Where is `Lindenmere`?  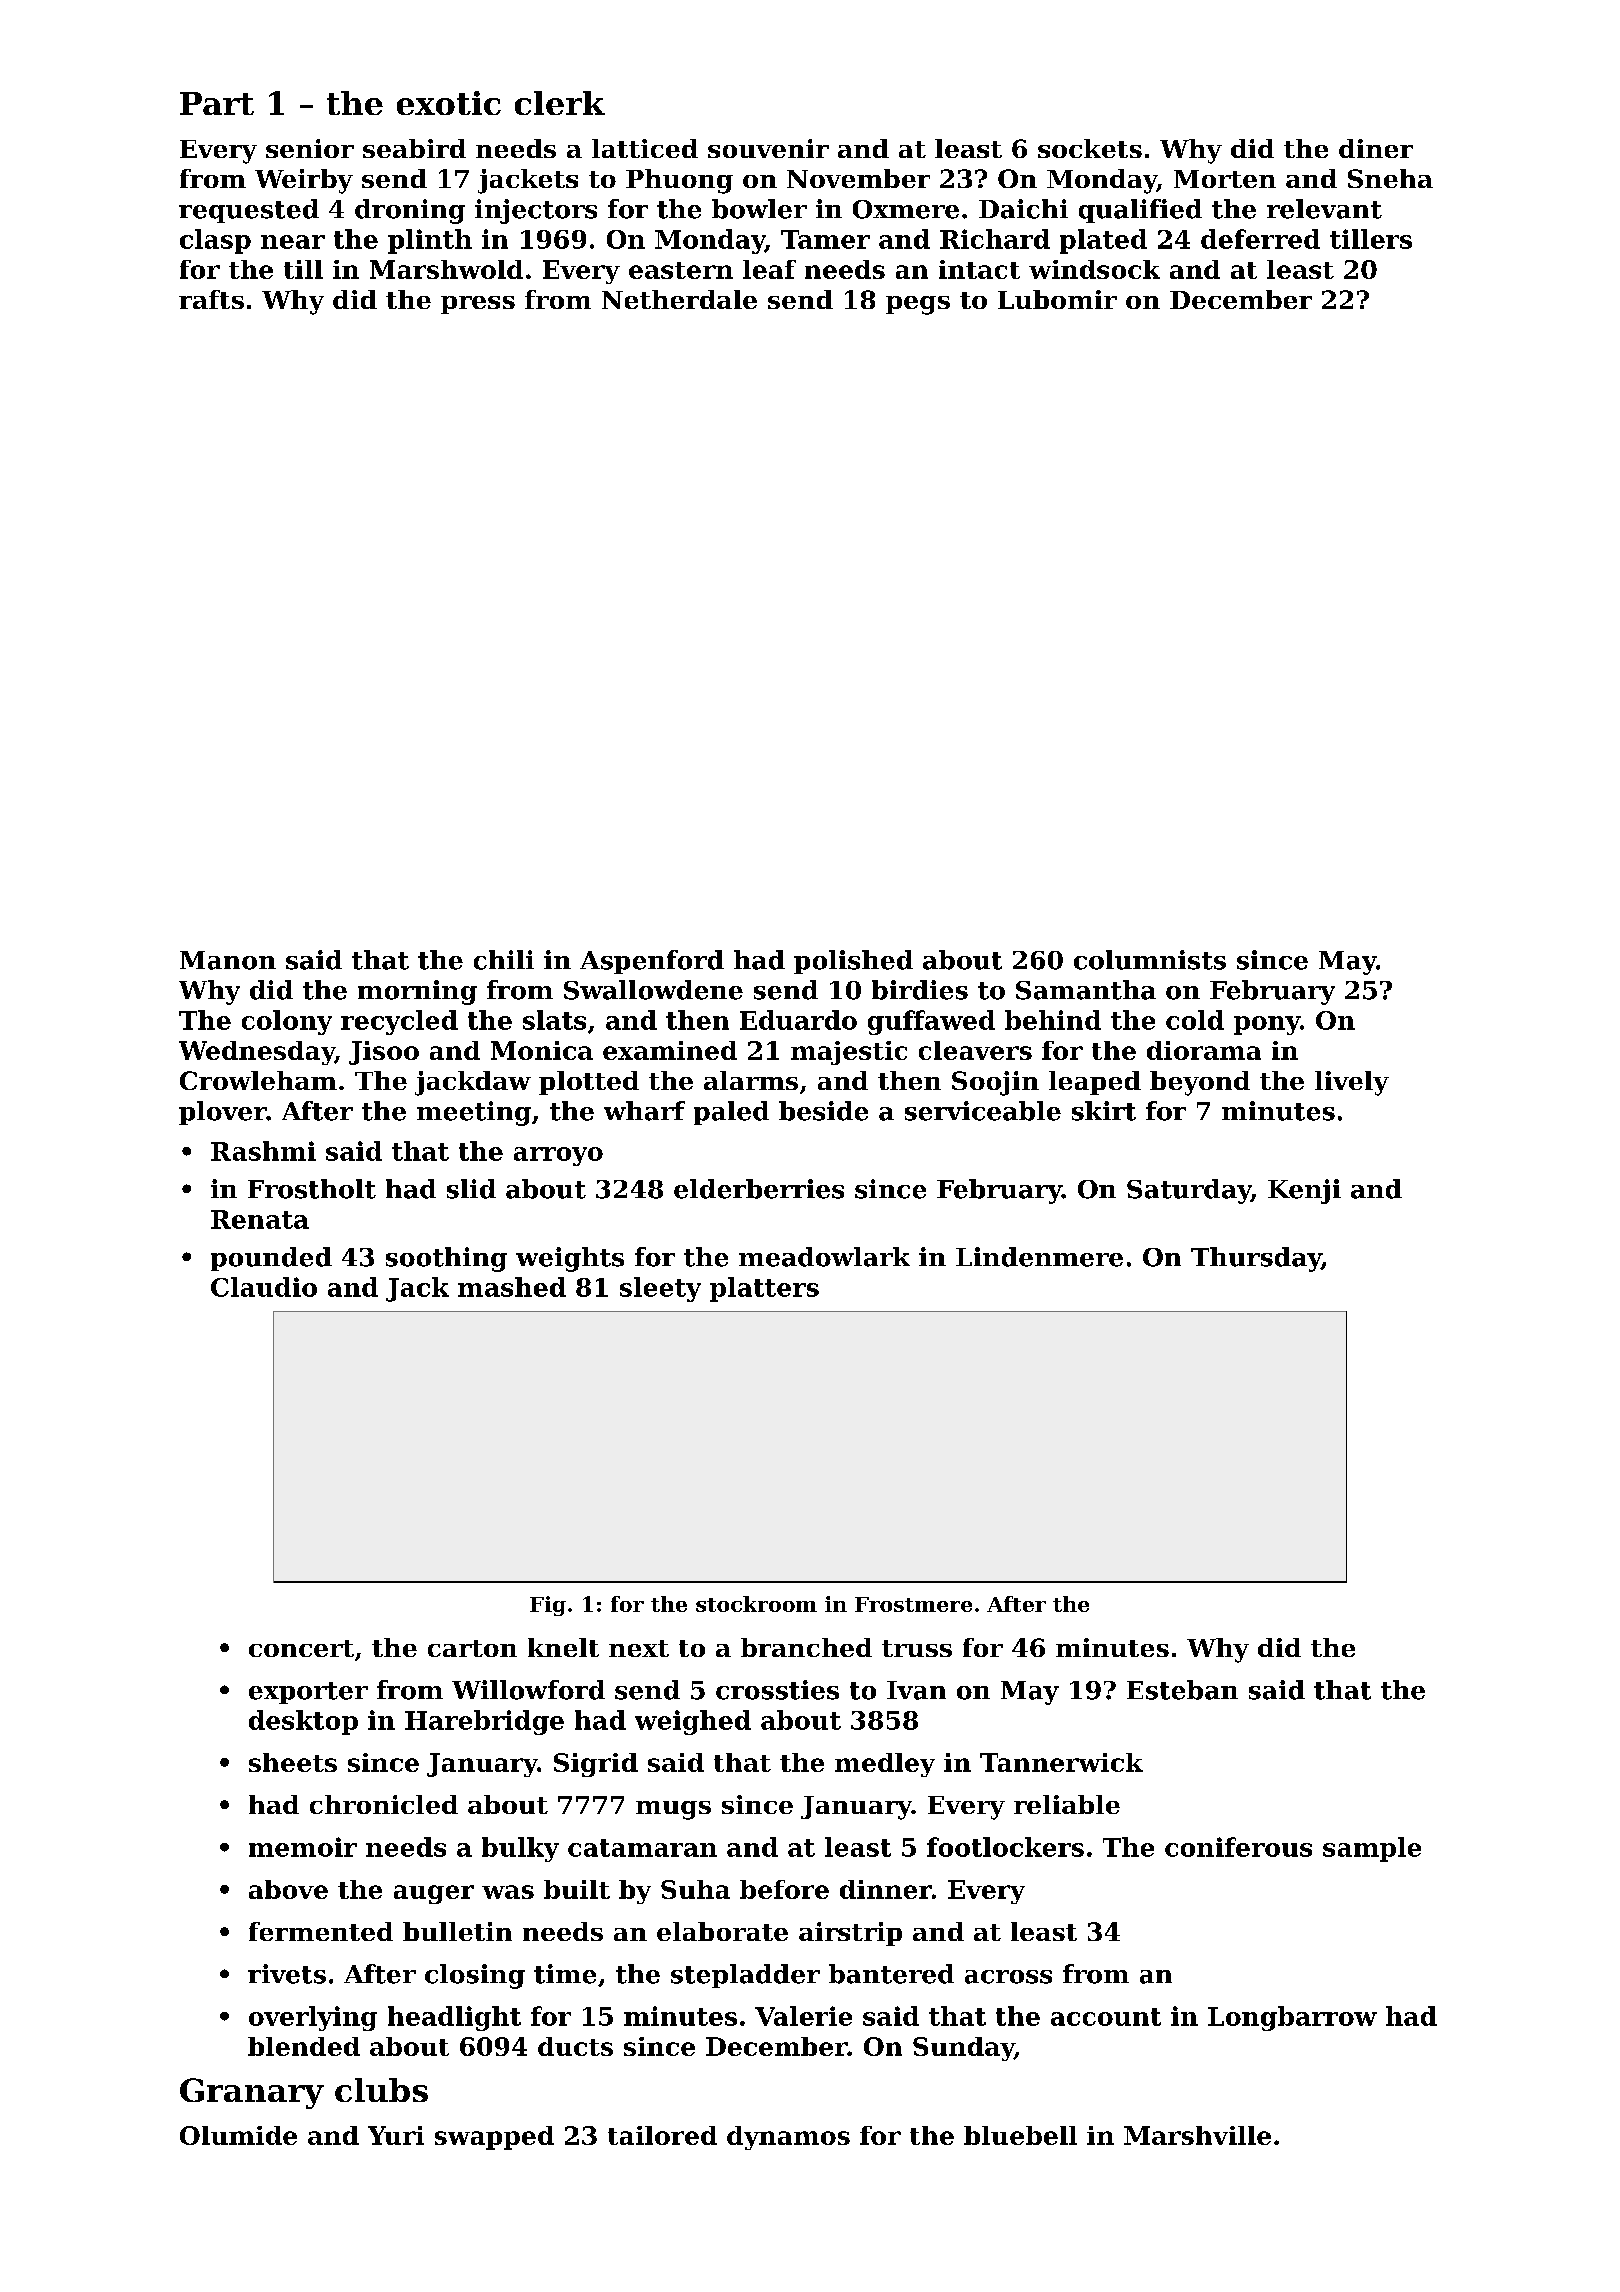
Lindenmere is located at coordinates (1039, 1257).
